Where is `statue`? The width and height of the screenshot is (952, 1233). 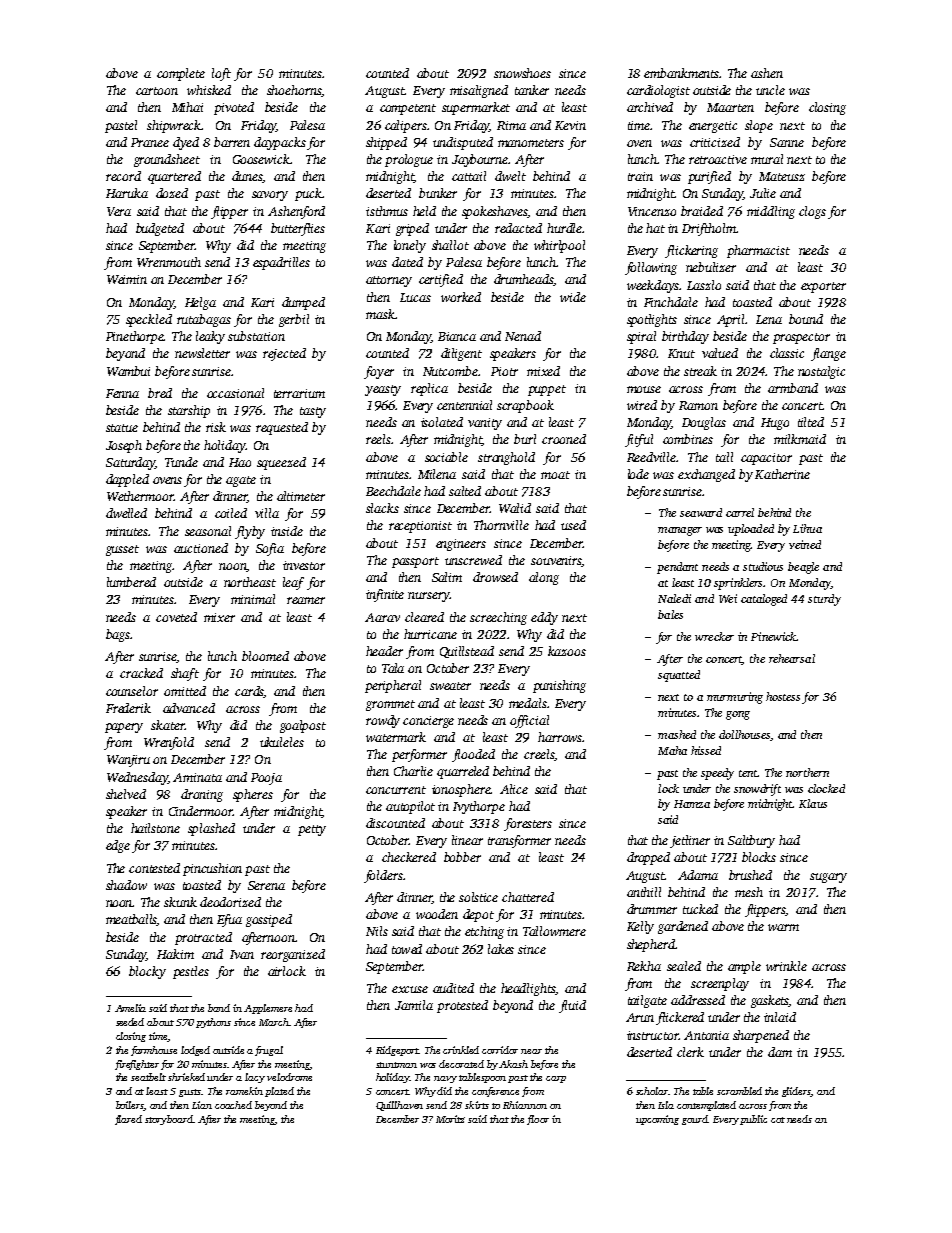
statue is located at coordinates (122, 428).
